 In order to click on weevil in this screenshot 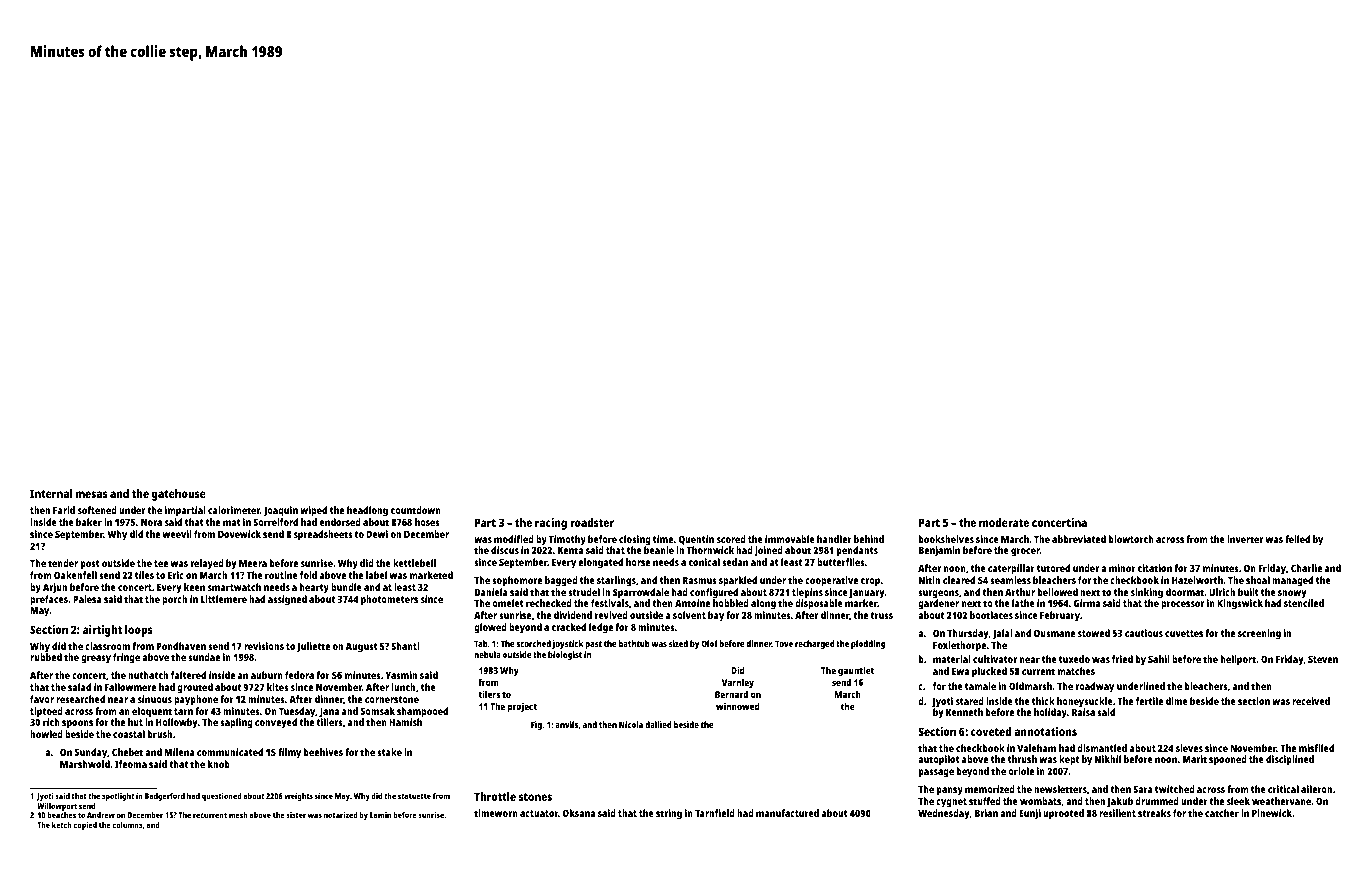, I will do `click(177, 534)`.
